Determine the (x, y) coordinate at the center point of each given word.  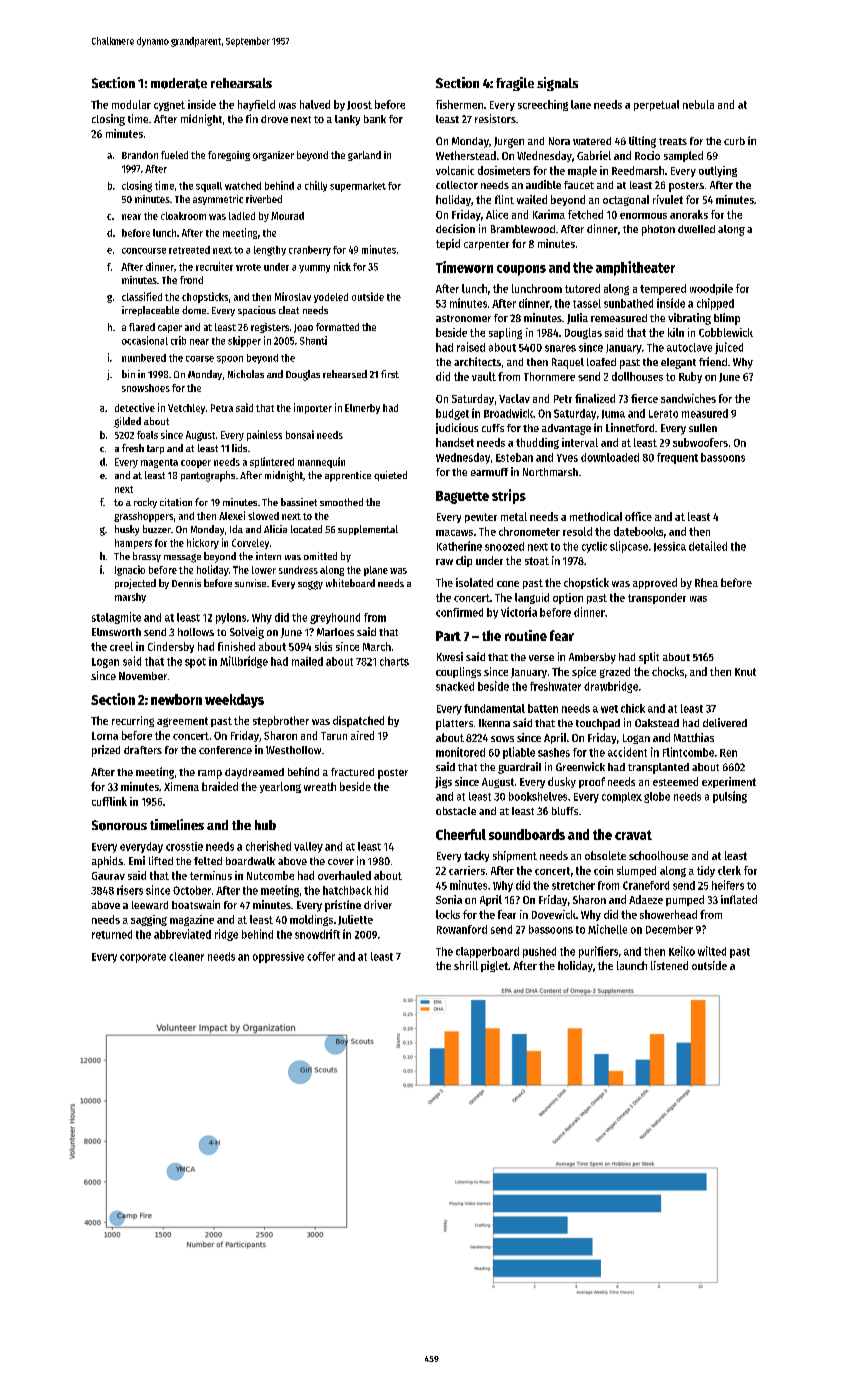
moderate (179, 83)
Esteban (514, 457)
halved (315, 104)
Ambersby (592, 658)
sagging (149, 920)
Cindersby (171, 647)
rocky (145, 503)
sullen (703, 428)
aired (362, 735)
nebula (698, 104)
